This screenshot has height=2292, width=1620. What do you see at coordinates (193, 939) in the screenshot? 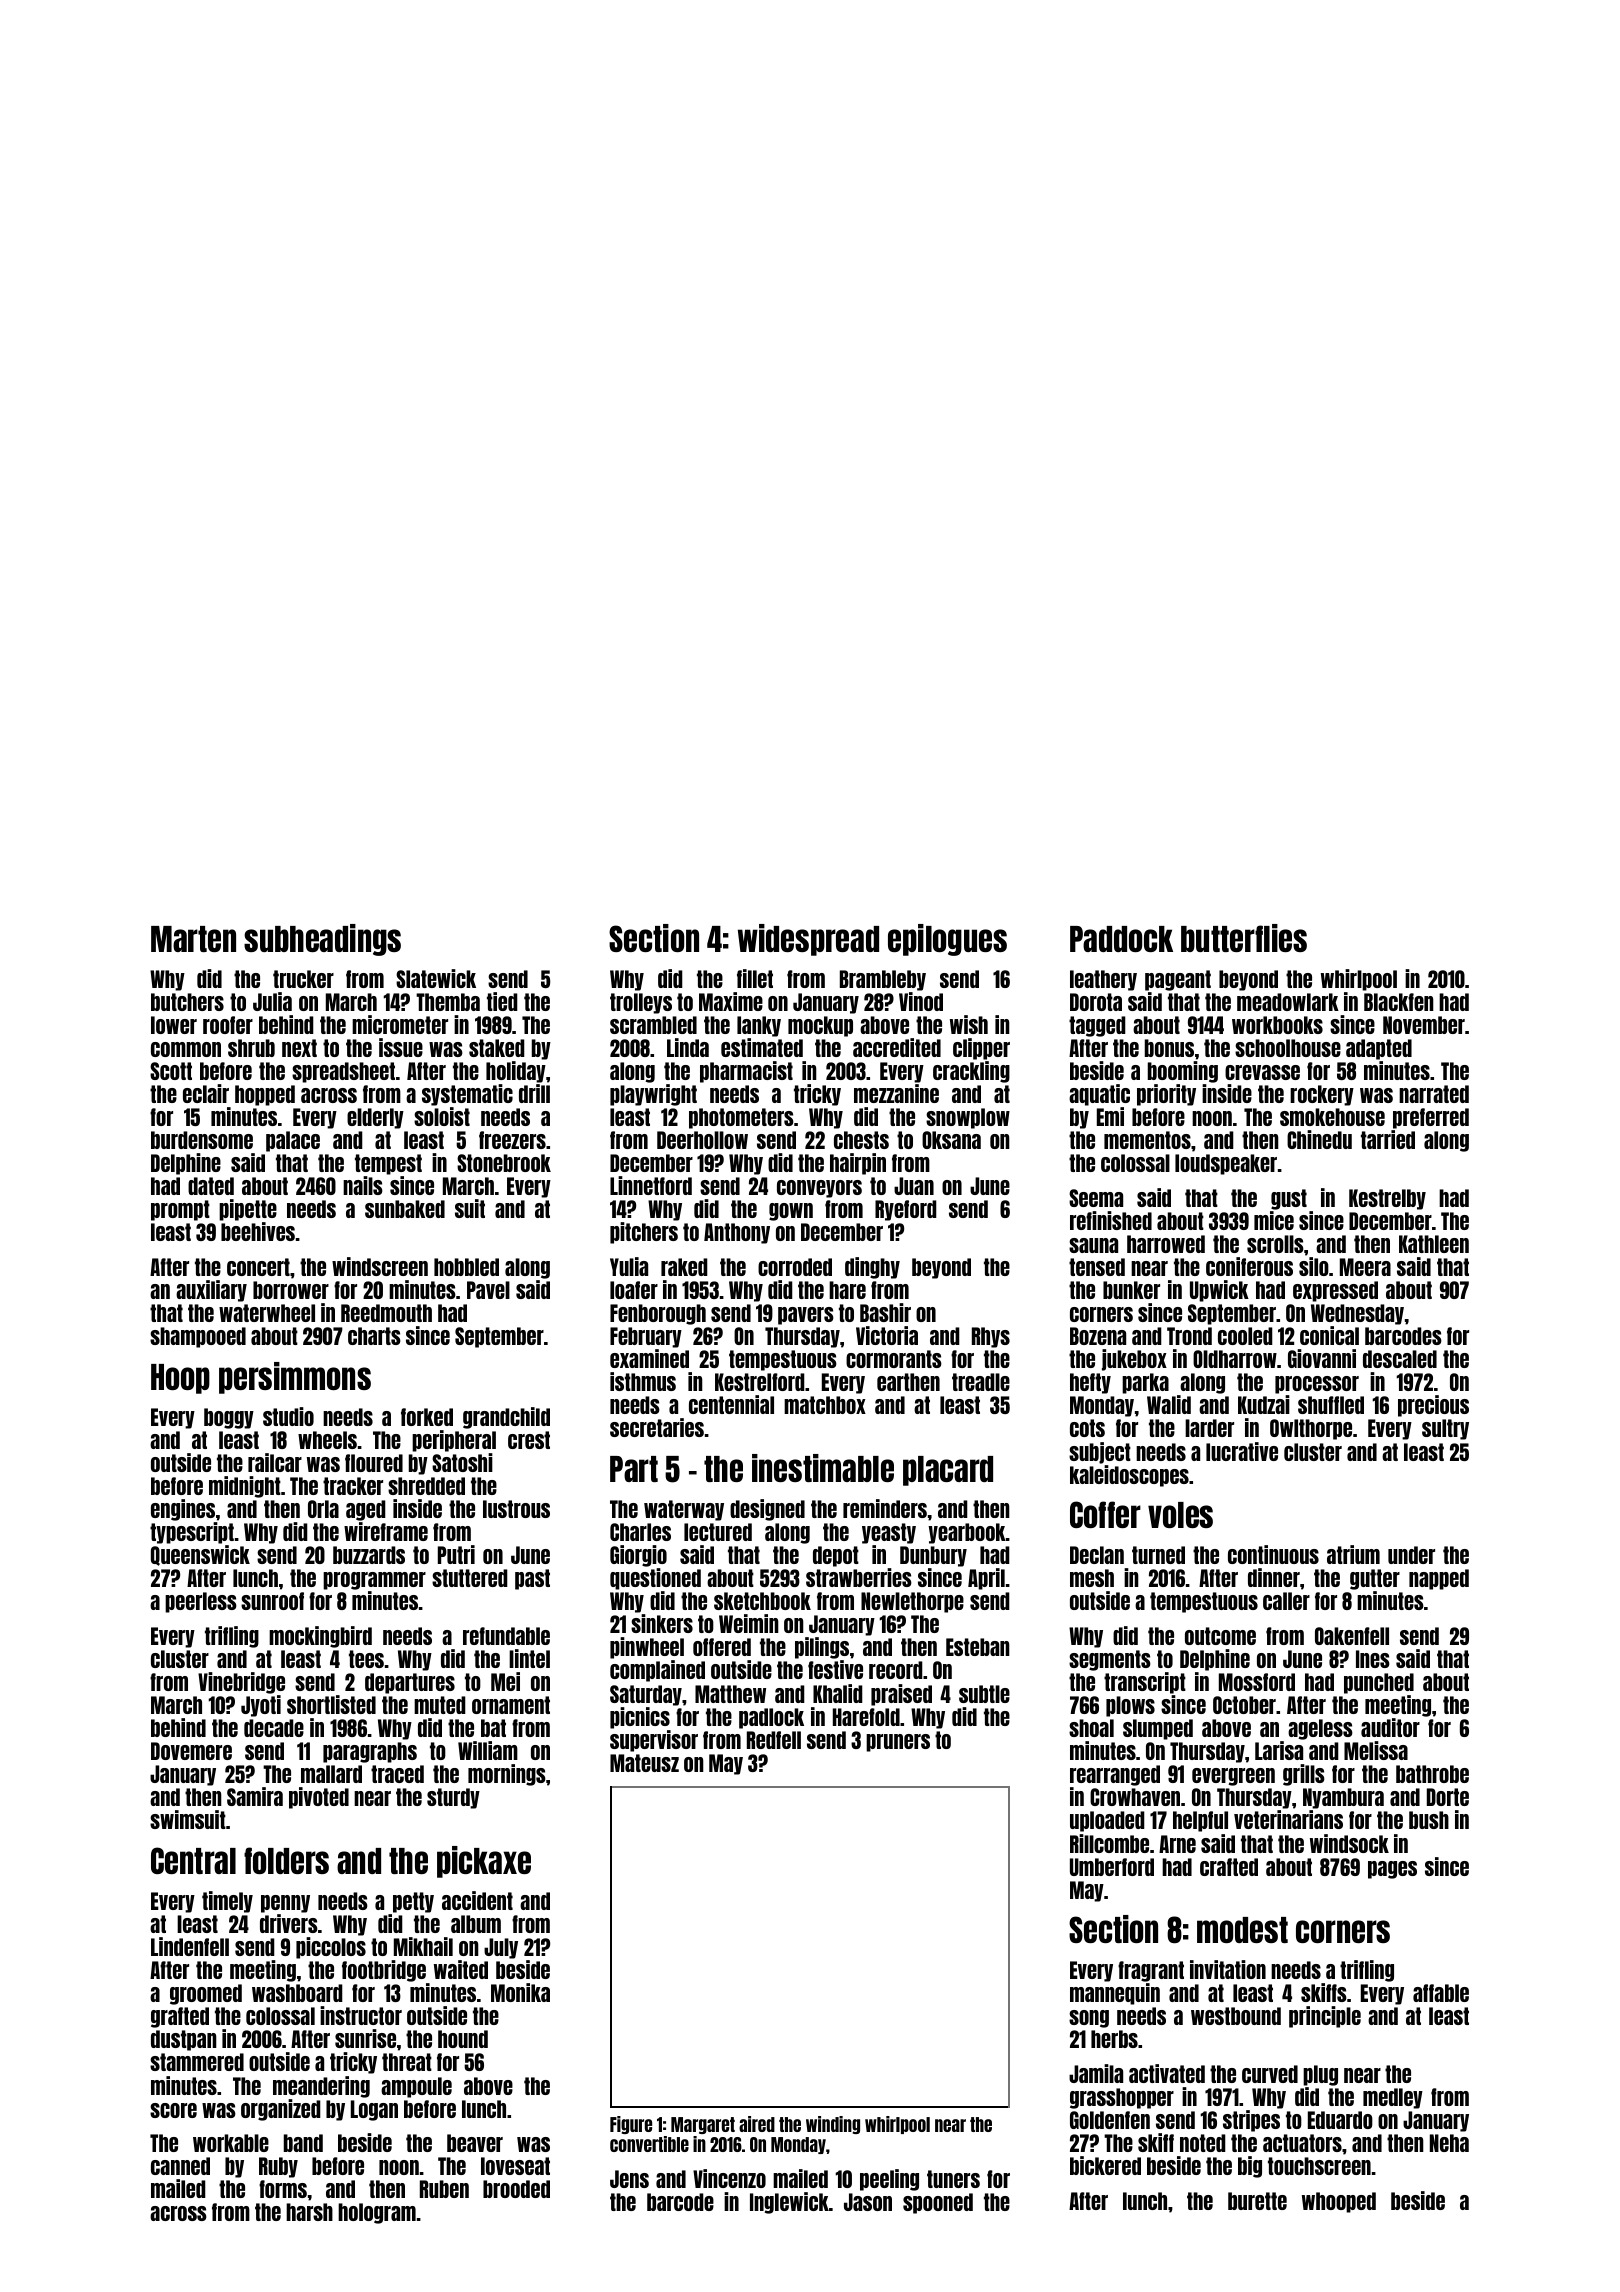
I see `Marten` at bounding box center [193, 939].
